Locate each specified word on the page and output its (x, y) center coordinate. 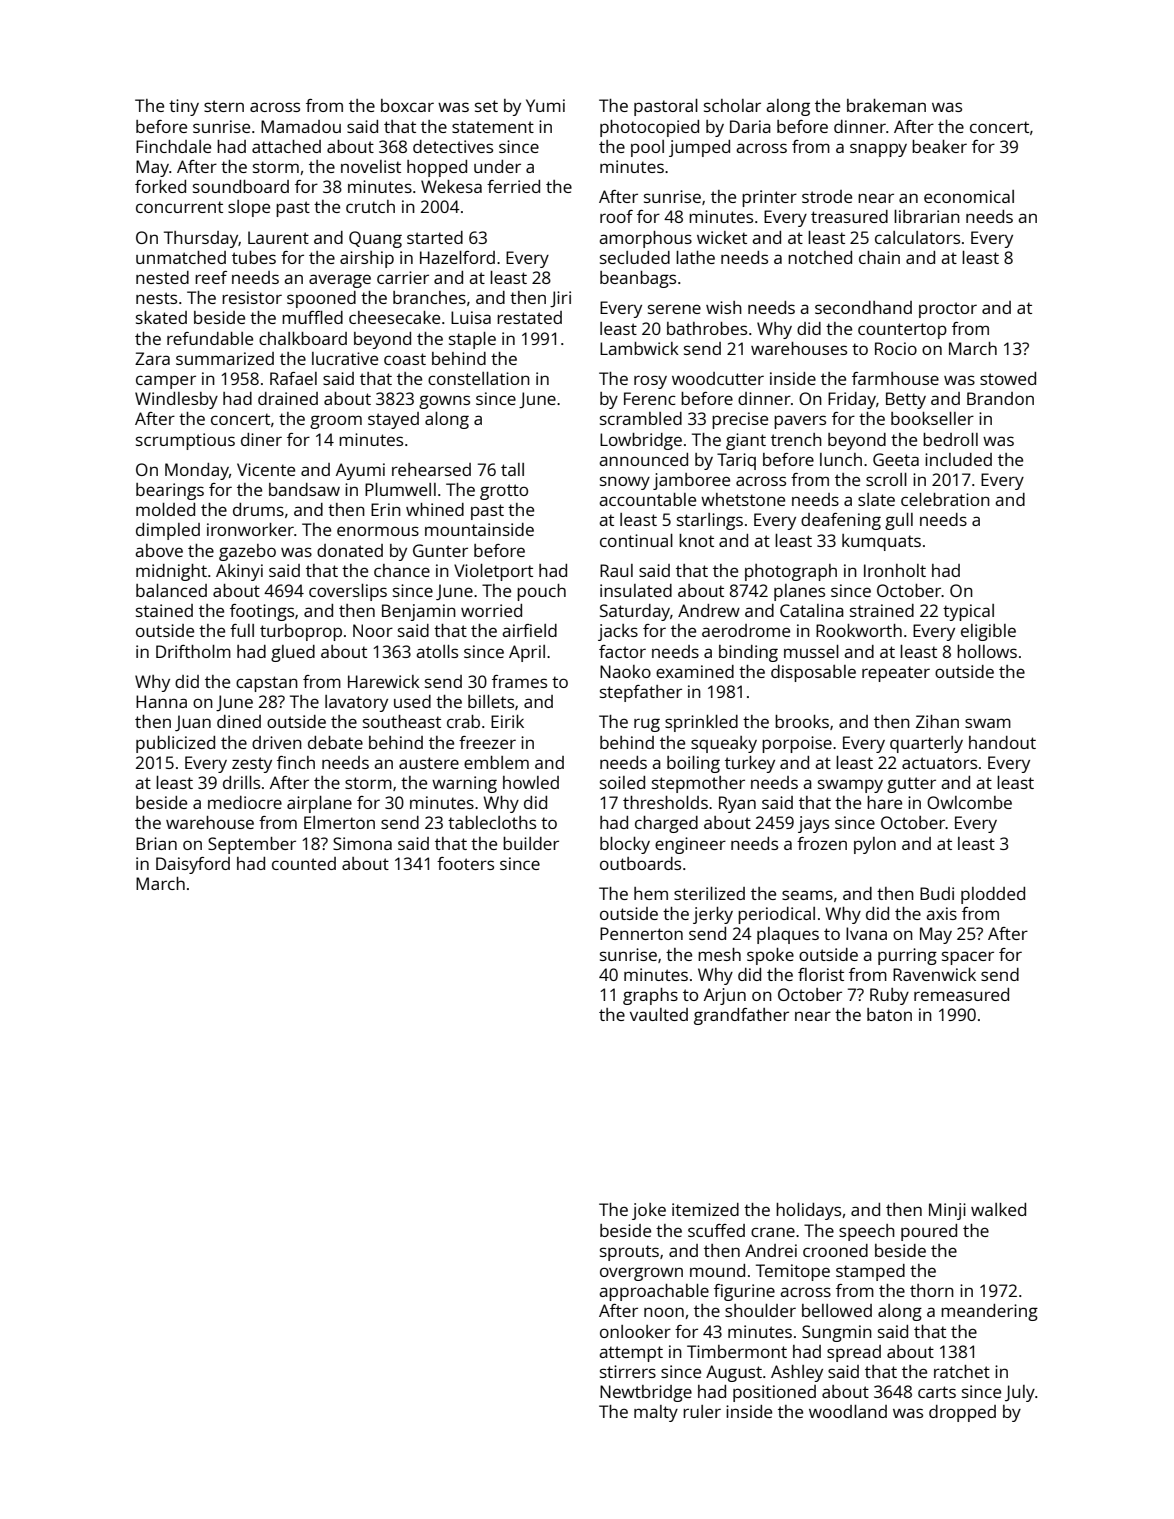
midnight (171, 572)
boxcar (407, 105)
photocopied (649, 128)
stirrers (628, 1371)
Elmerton (339, 822)
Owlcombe (969, 802)
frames (519, 681)
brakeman (886, 105)
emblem (496, 762)
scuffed (716, 1230)
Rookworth (859, 630)
